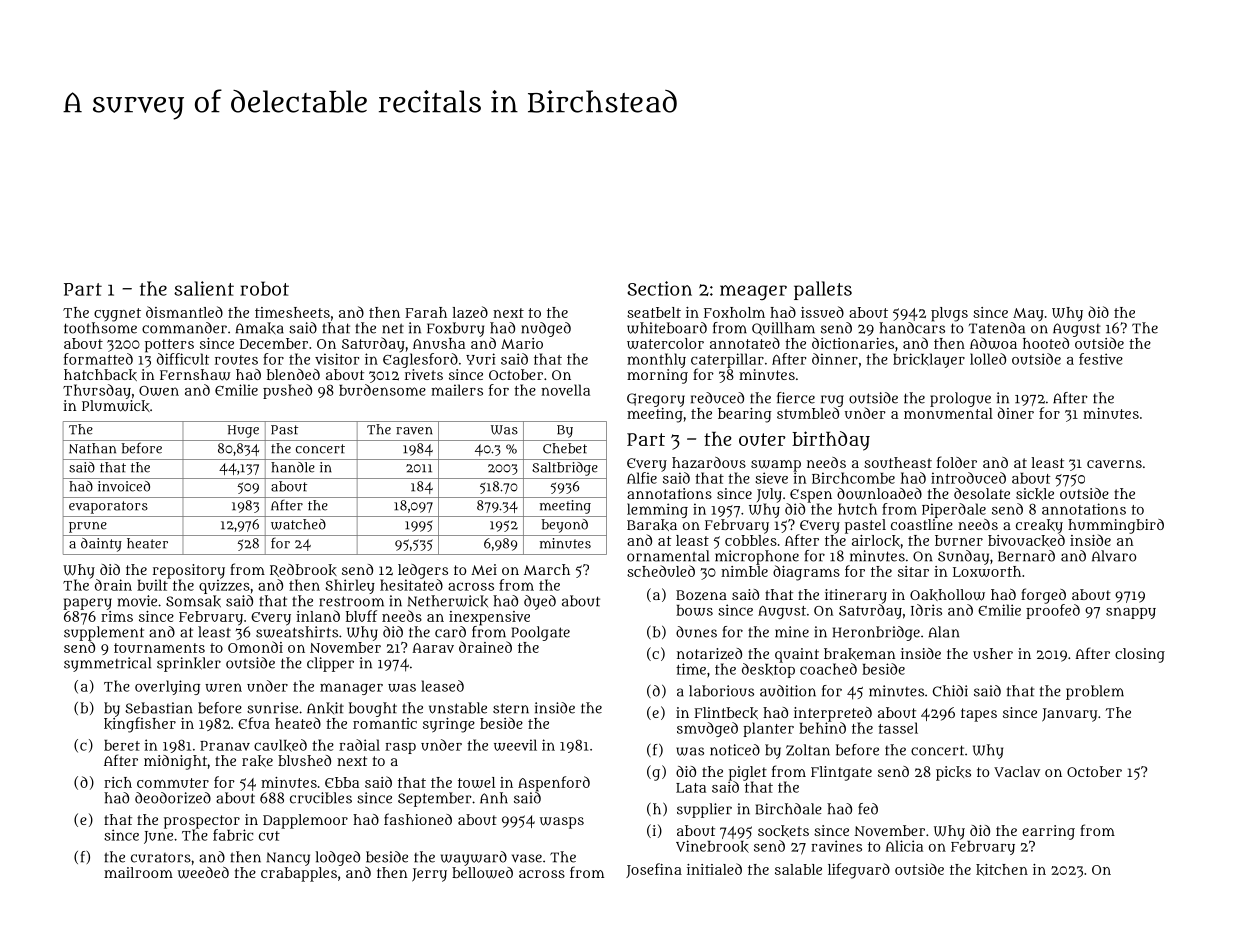 The image size is (1233, 952). What do you see at coordinates (707, 729) in the screenshot?
I see `smudged` at bounding box center [707, 729].
